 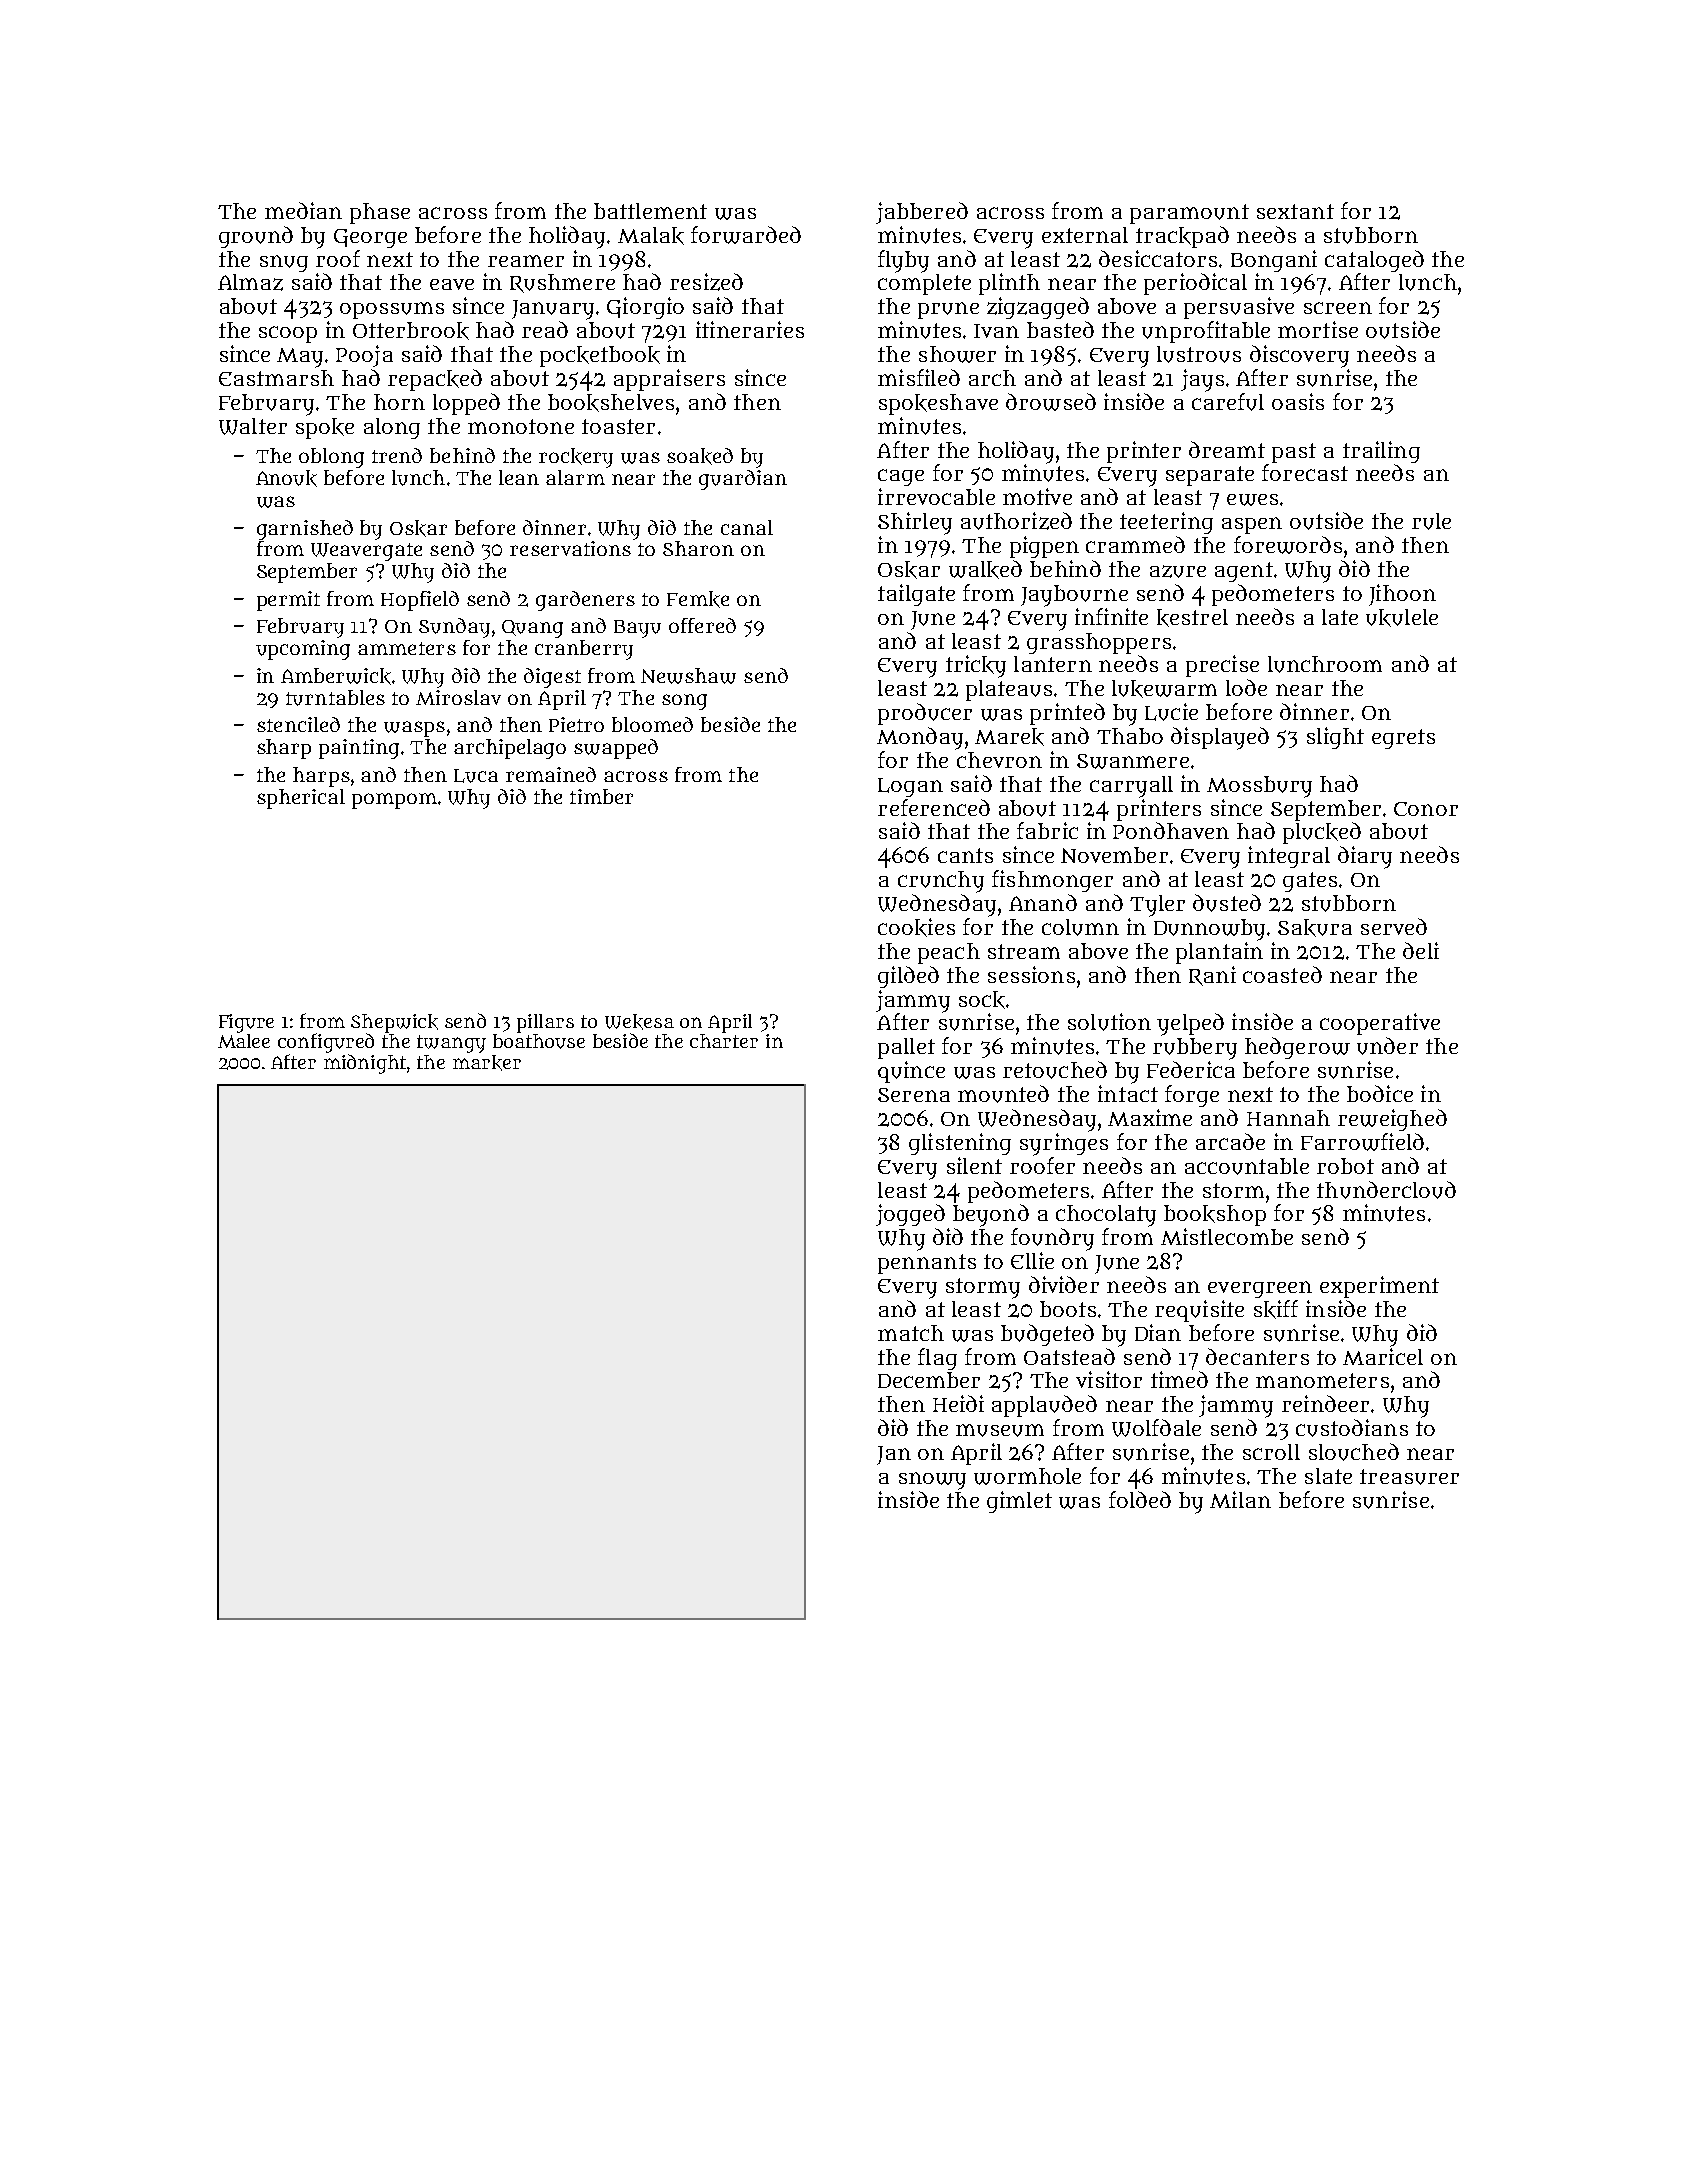 I want to click on jabbered, so click(x=922, y=213).
